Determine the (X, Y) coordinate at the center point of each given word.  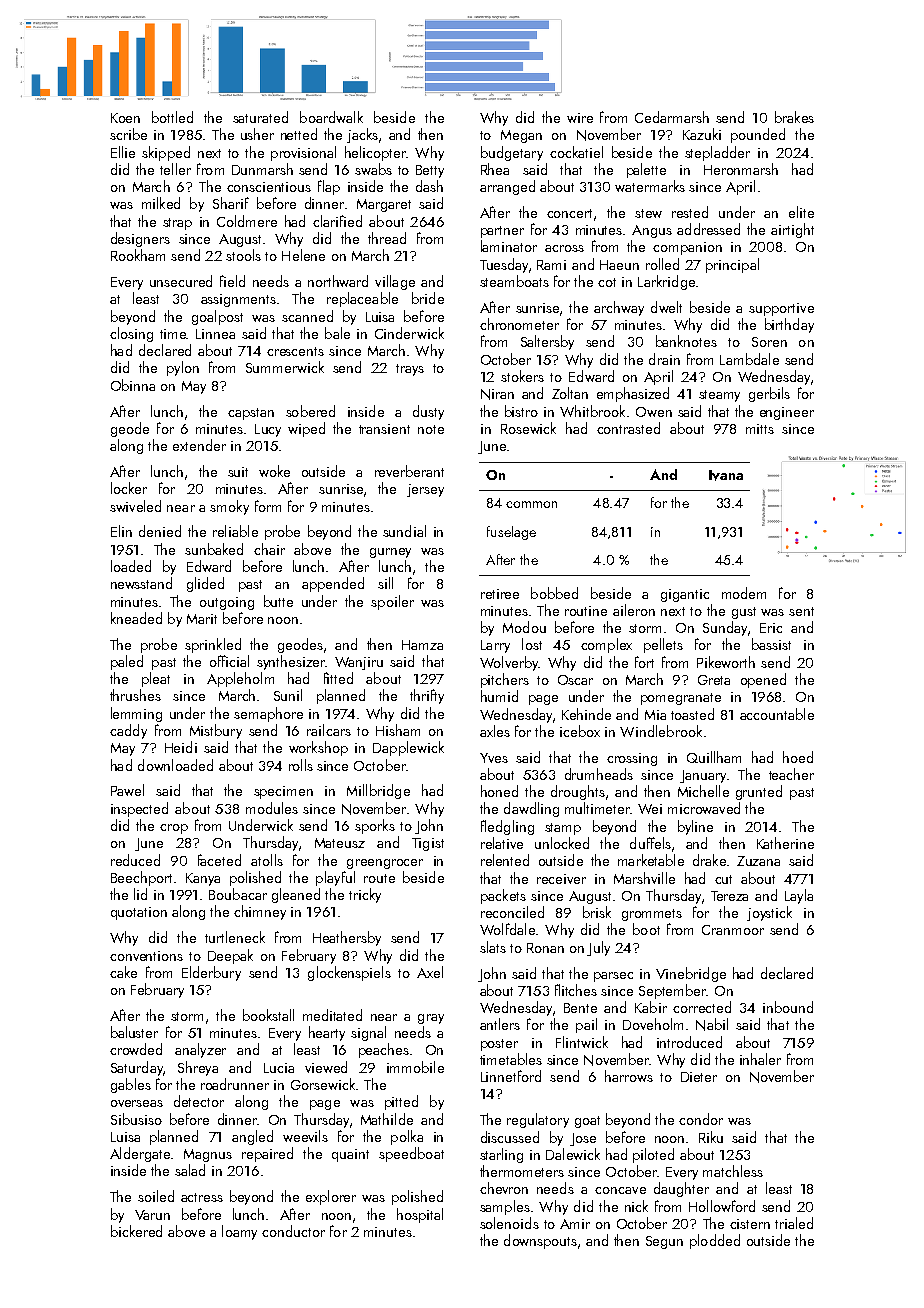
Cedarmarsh (672, 117)
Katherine (785, 843)
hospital (420, 1215)
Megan (521, 136)
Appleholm (240, 679)
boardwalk (331, 117)
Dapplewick (408, 748)
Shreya (198, 1068)
